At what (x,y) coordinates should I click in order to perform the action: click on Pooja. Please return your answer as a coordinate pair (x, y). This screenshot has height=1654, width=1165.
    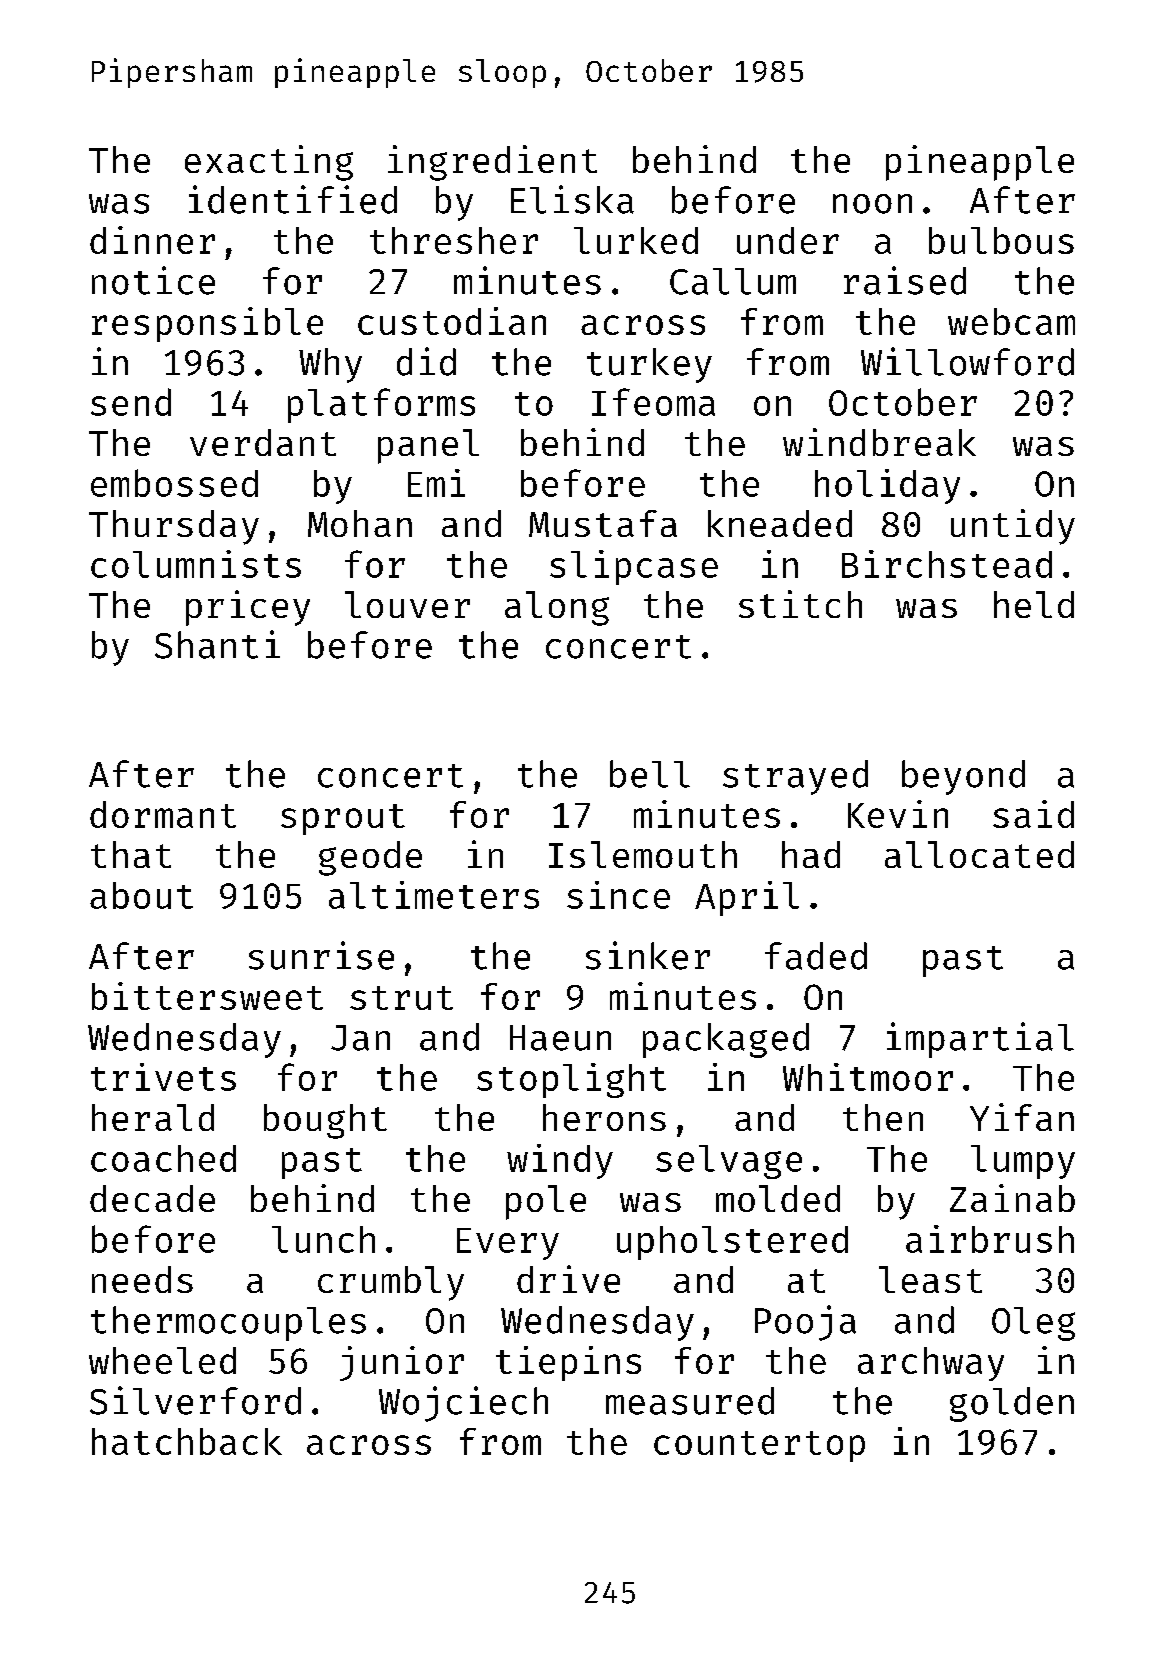
    Looking at the image, I should click on (805, 1323).
